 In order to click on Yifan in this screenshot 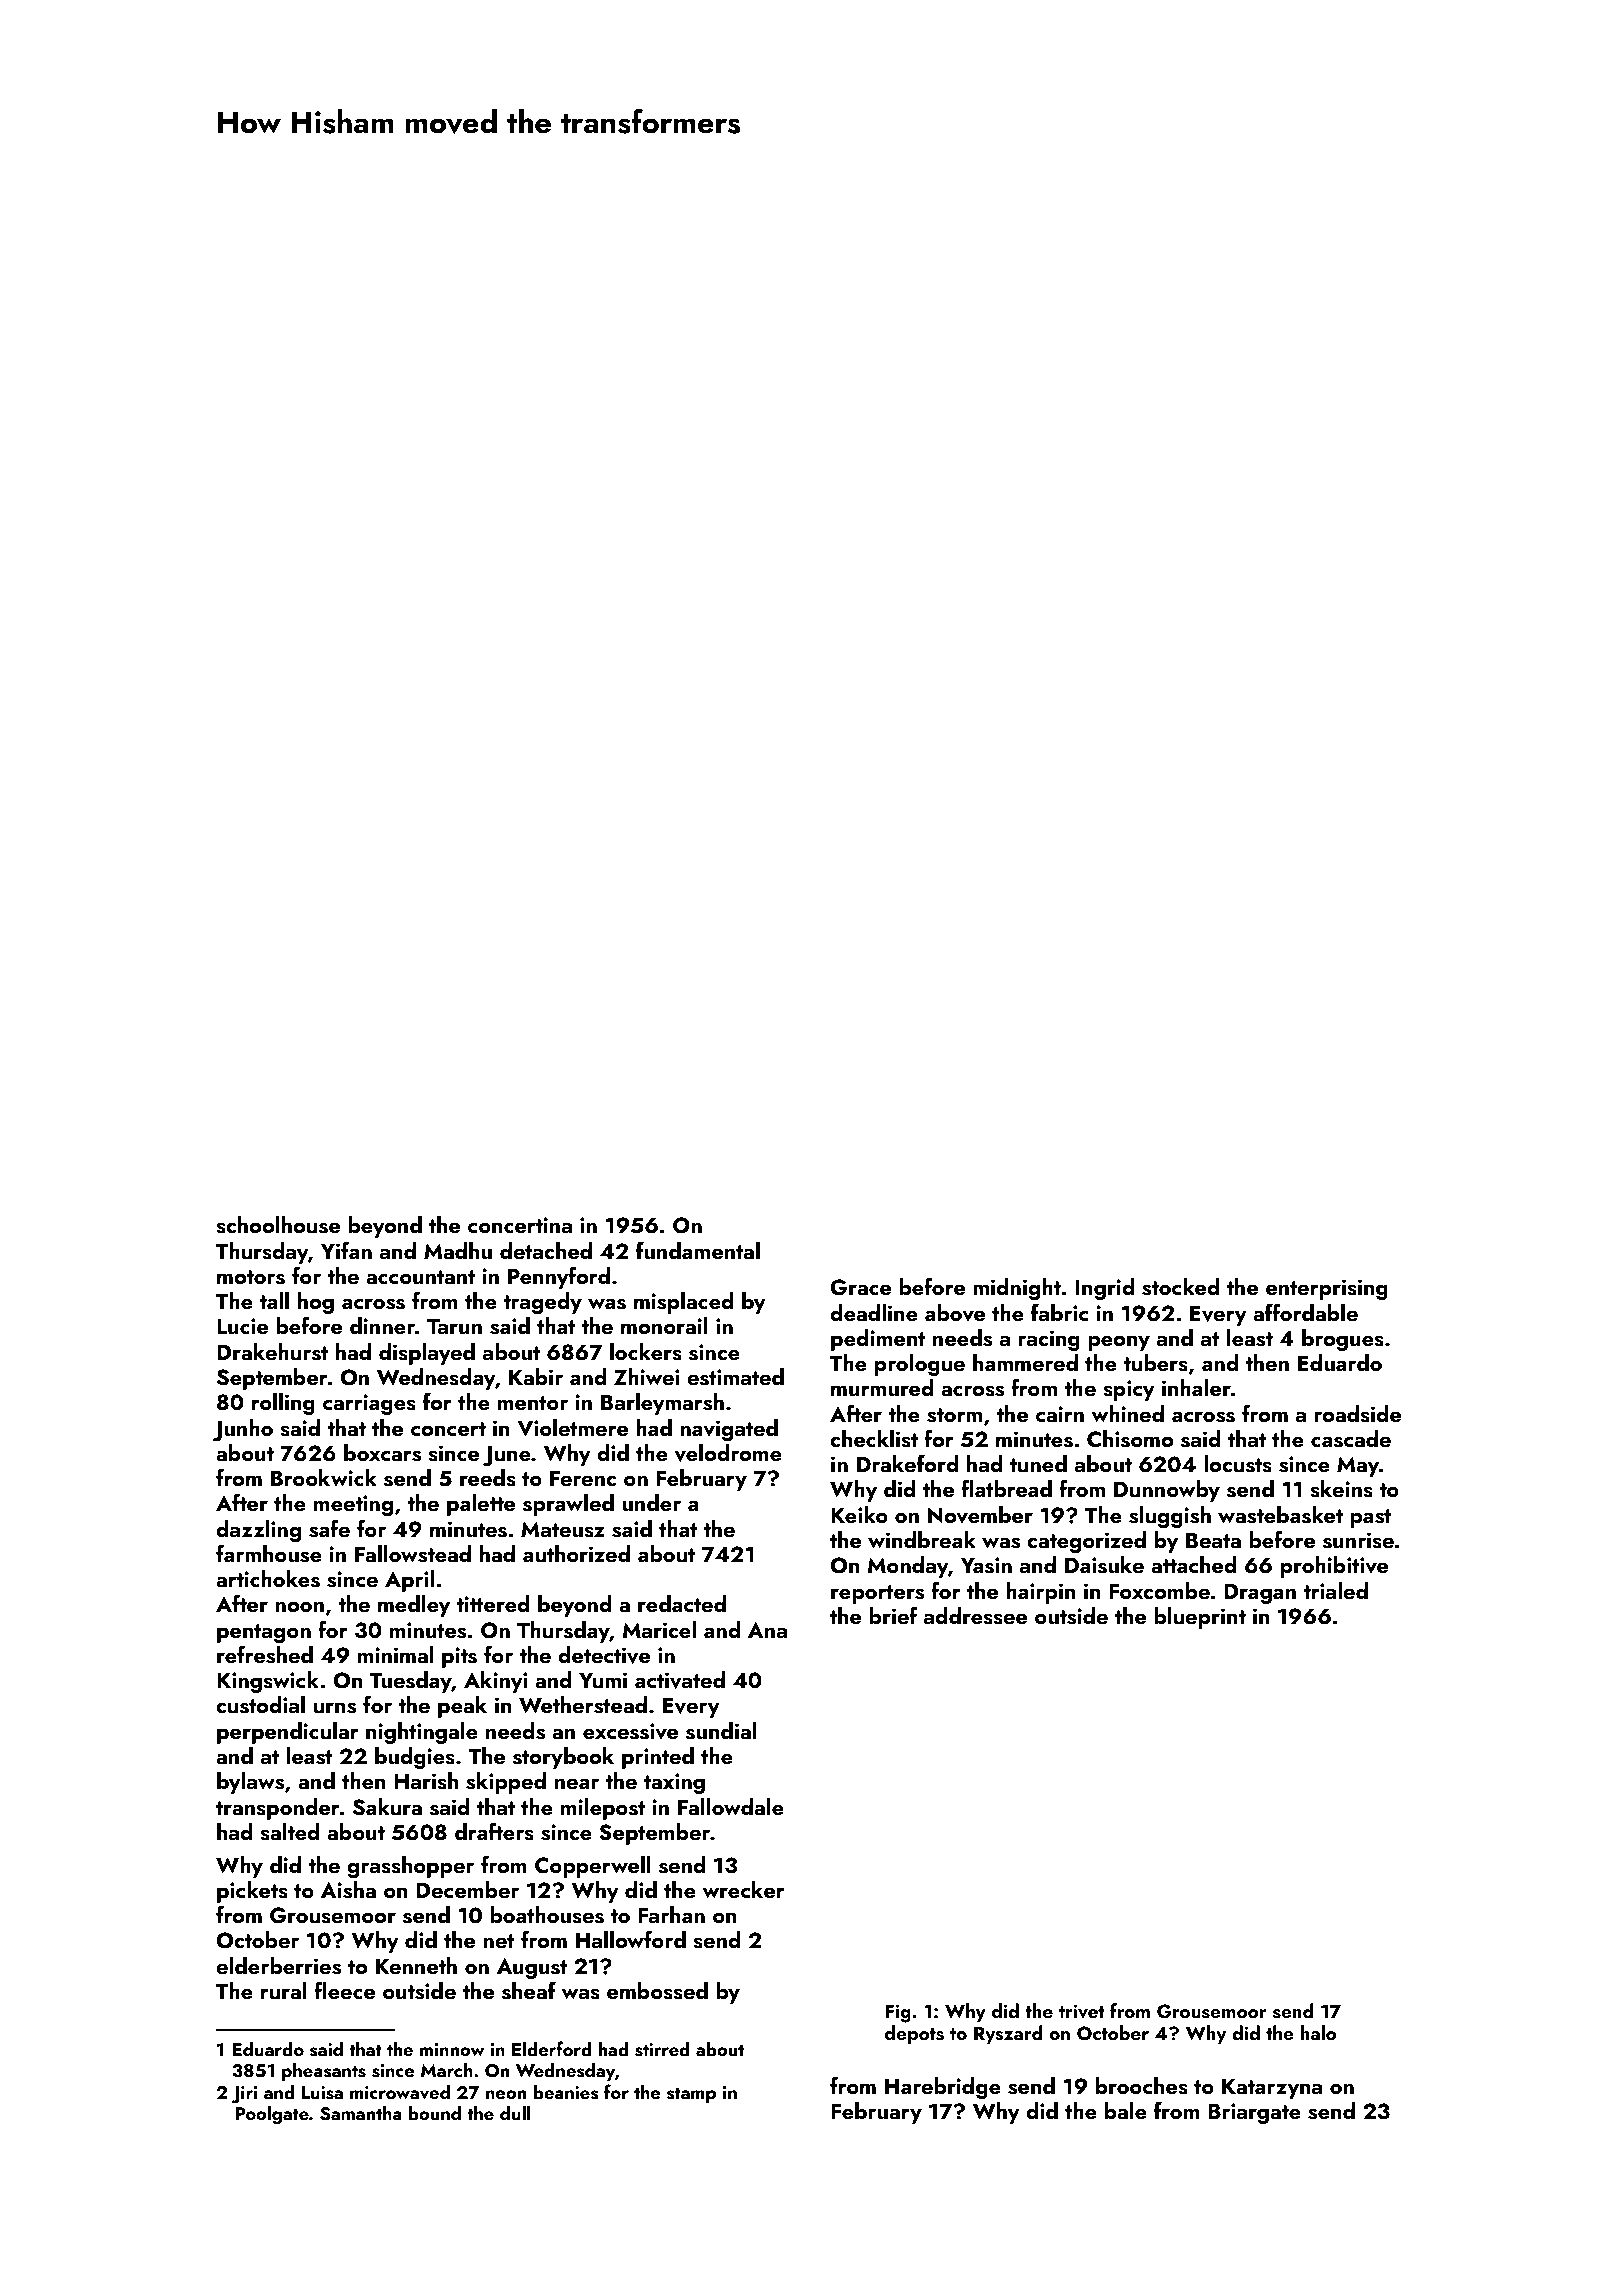, I will do `click(346, 1250)`.
